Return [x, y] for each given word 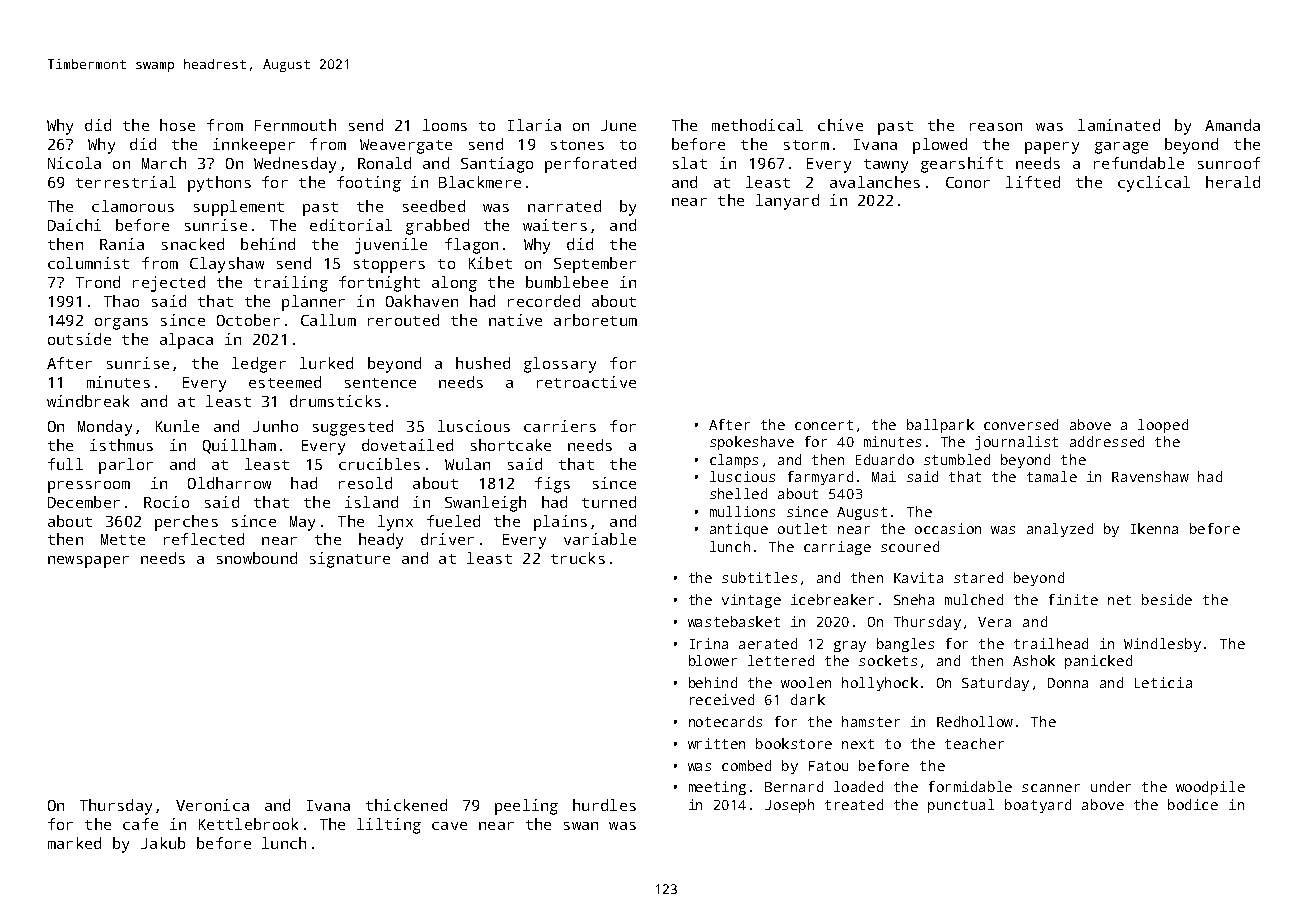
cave [449, 826]
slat [690, 163]
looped [1163, 426]
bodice [1193, 804]
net [1119, 600]
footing [369, 184]
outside [79, 339]
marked [74, 843]
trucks [578, 558]
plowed [940, 146]
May [302, 523]
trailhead [1051, 643]
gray [850, 646]
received [722, 699]
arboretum [595, 320]
